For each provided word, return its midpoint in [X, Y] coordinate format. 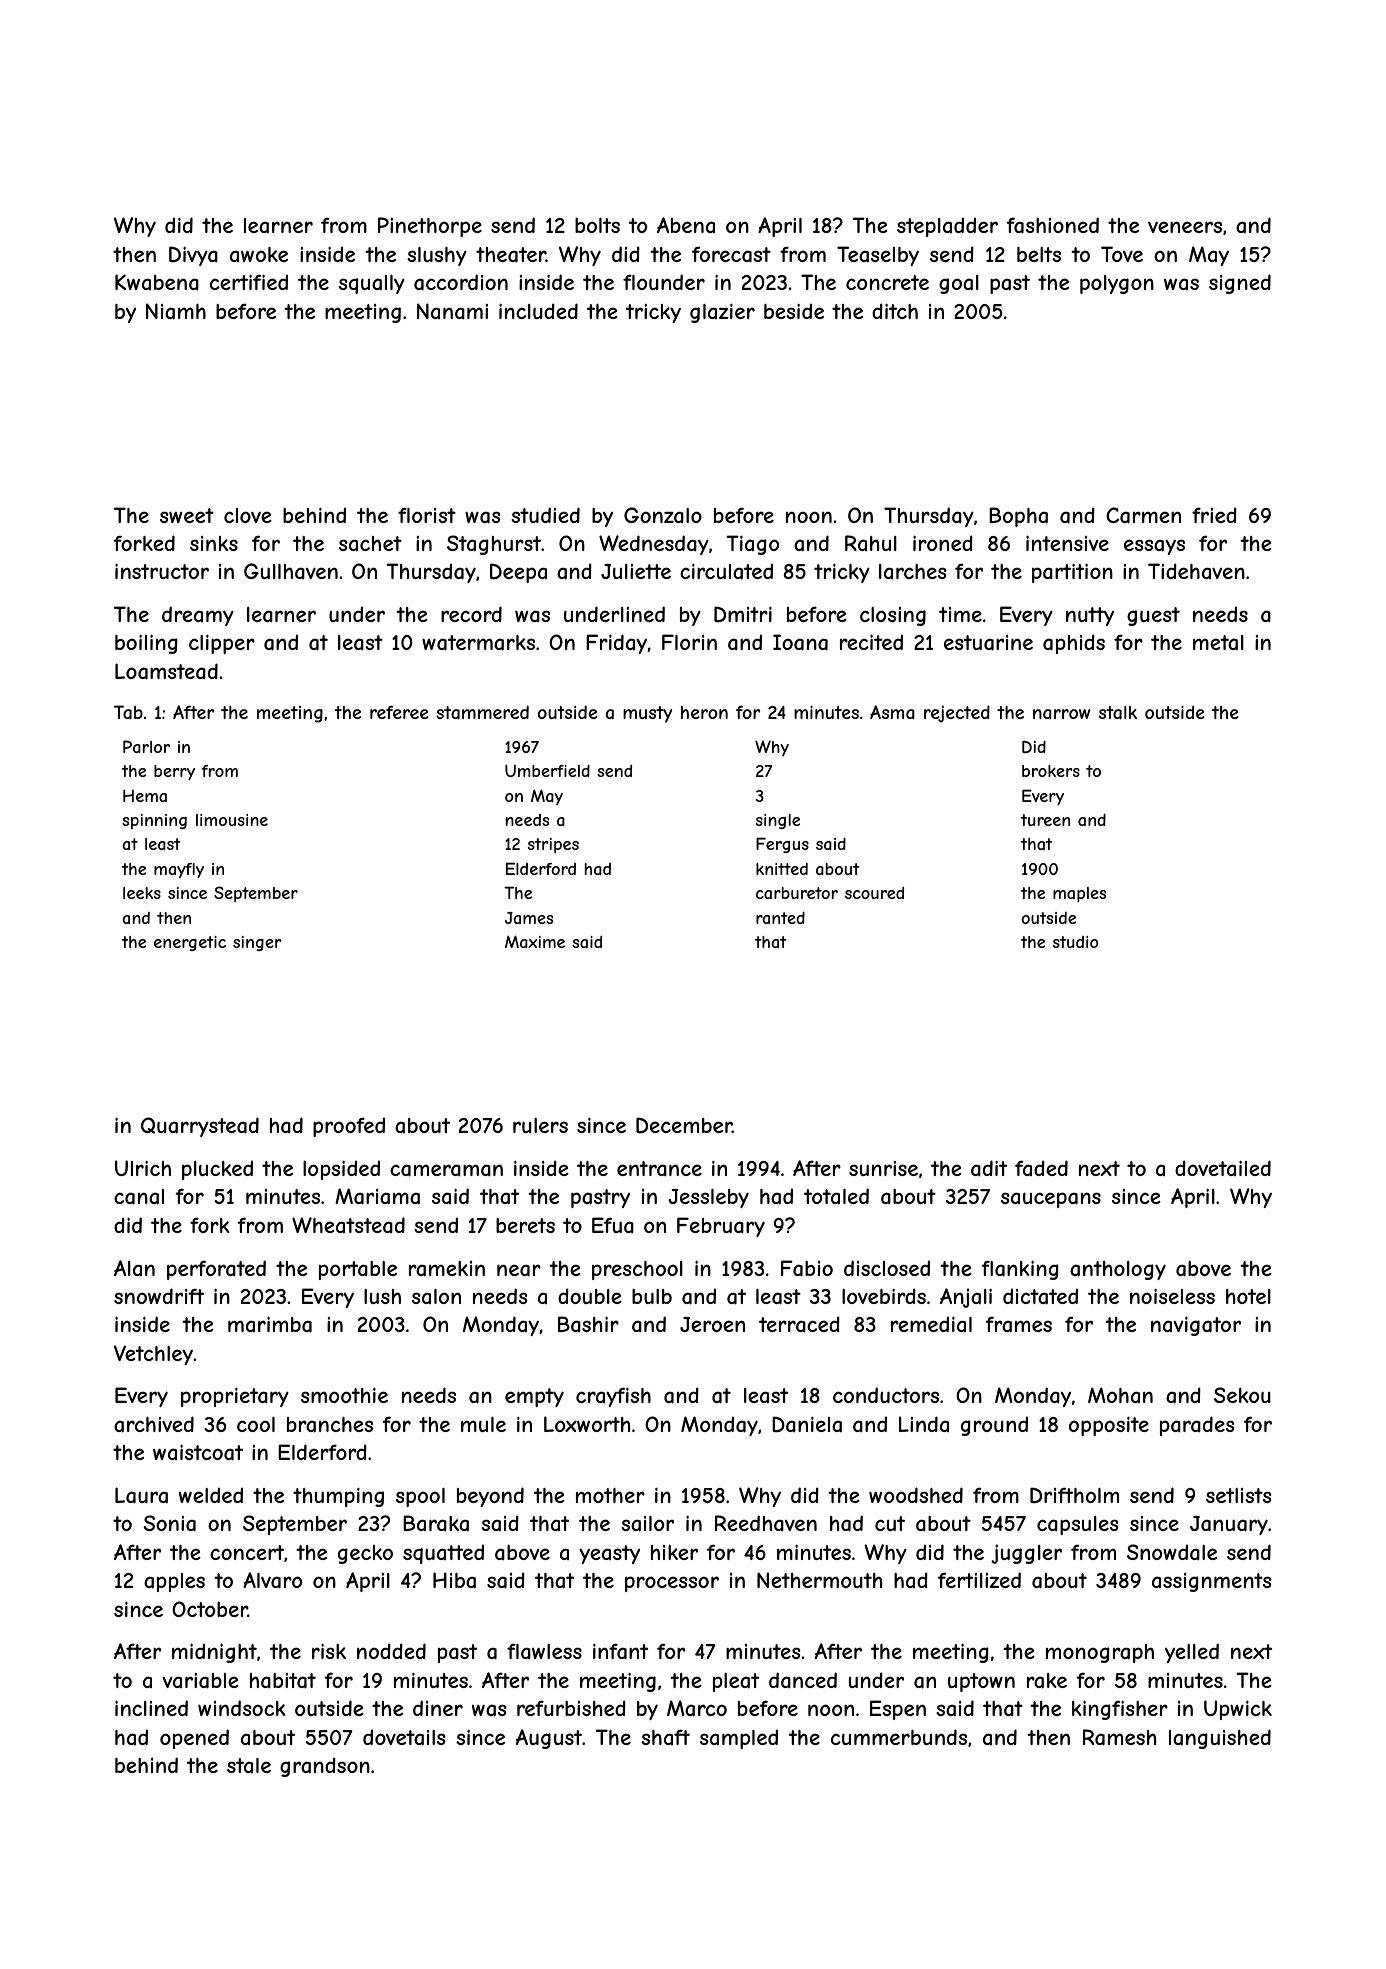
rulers [540, 1125]
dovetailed [1223, 1168]
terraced [799, 1324]
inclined [151, 1708]
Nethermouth [819, 1580]
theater [511, 255]
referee [399, 712]
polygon [1117, 284]
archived [154, 1424]
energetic [190, 943]
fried [1214, 515]
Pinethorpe [430, 227]
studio [1076, 942]
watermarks [478, 643]
